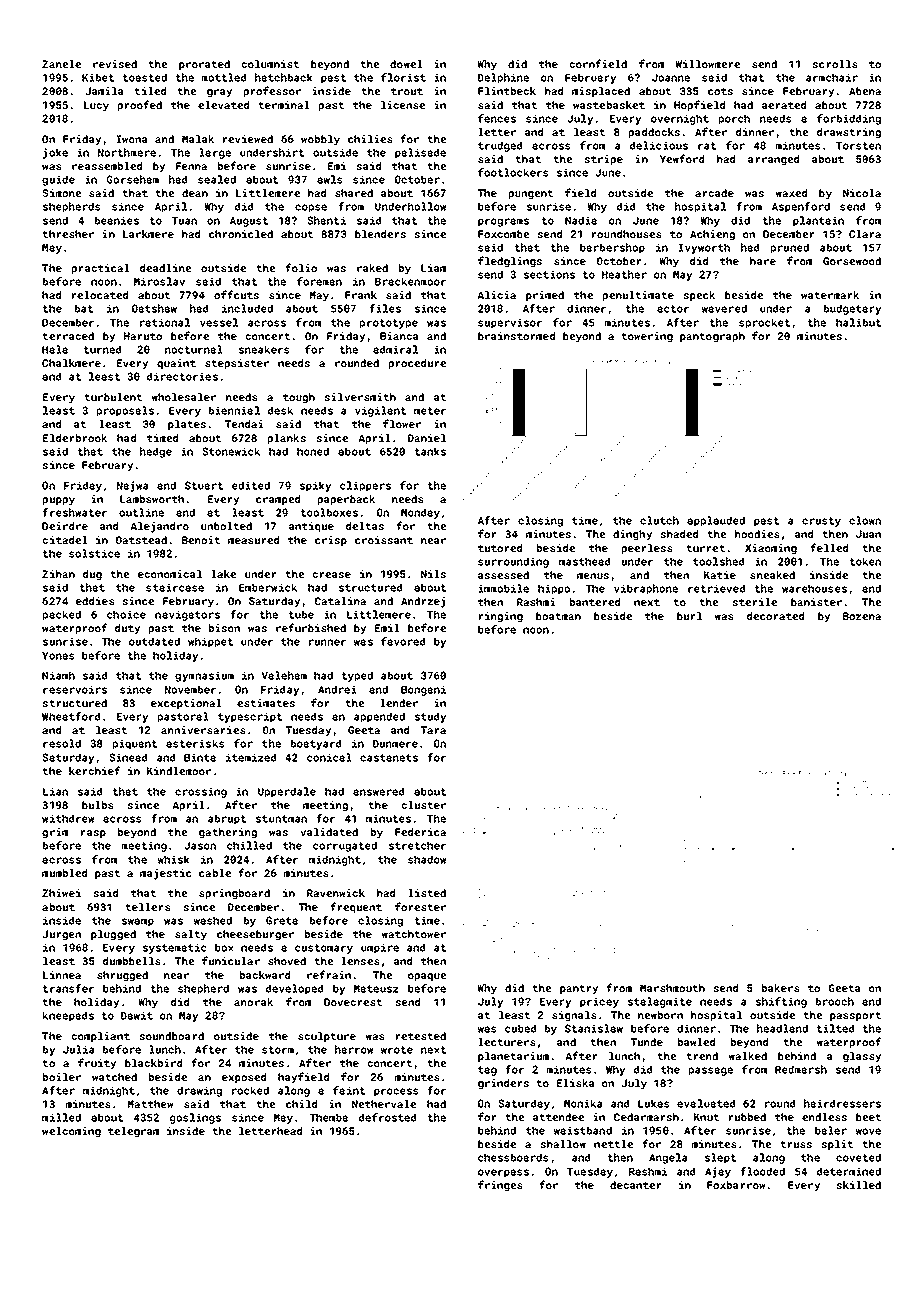 The width and height of the image is (924, 1308). I want to click on dowel, so click(406, 64).
